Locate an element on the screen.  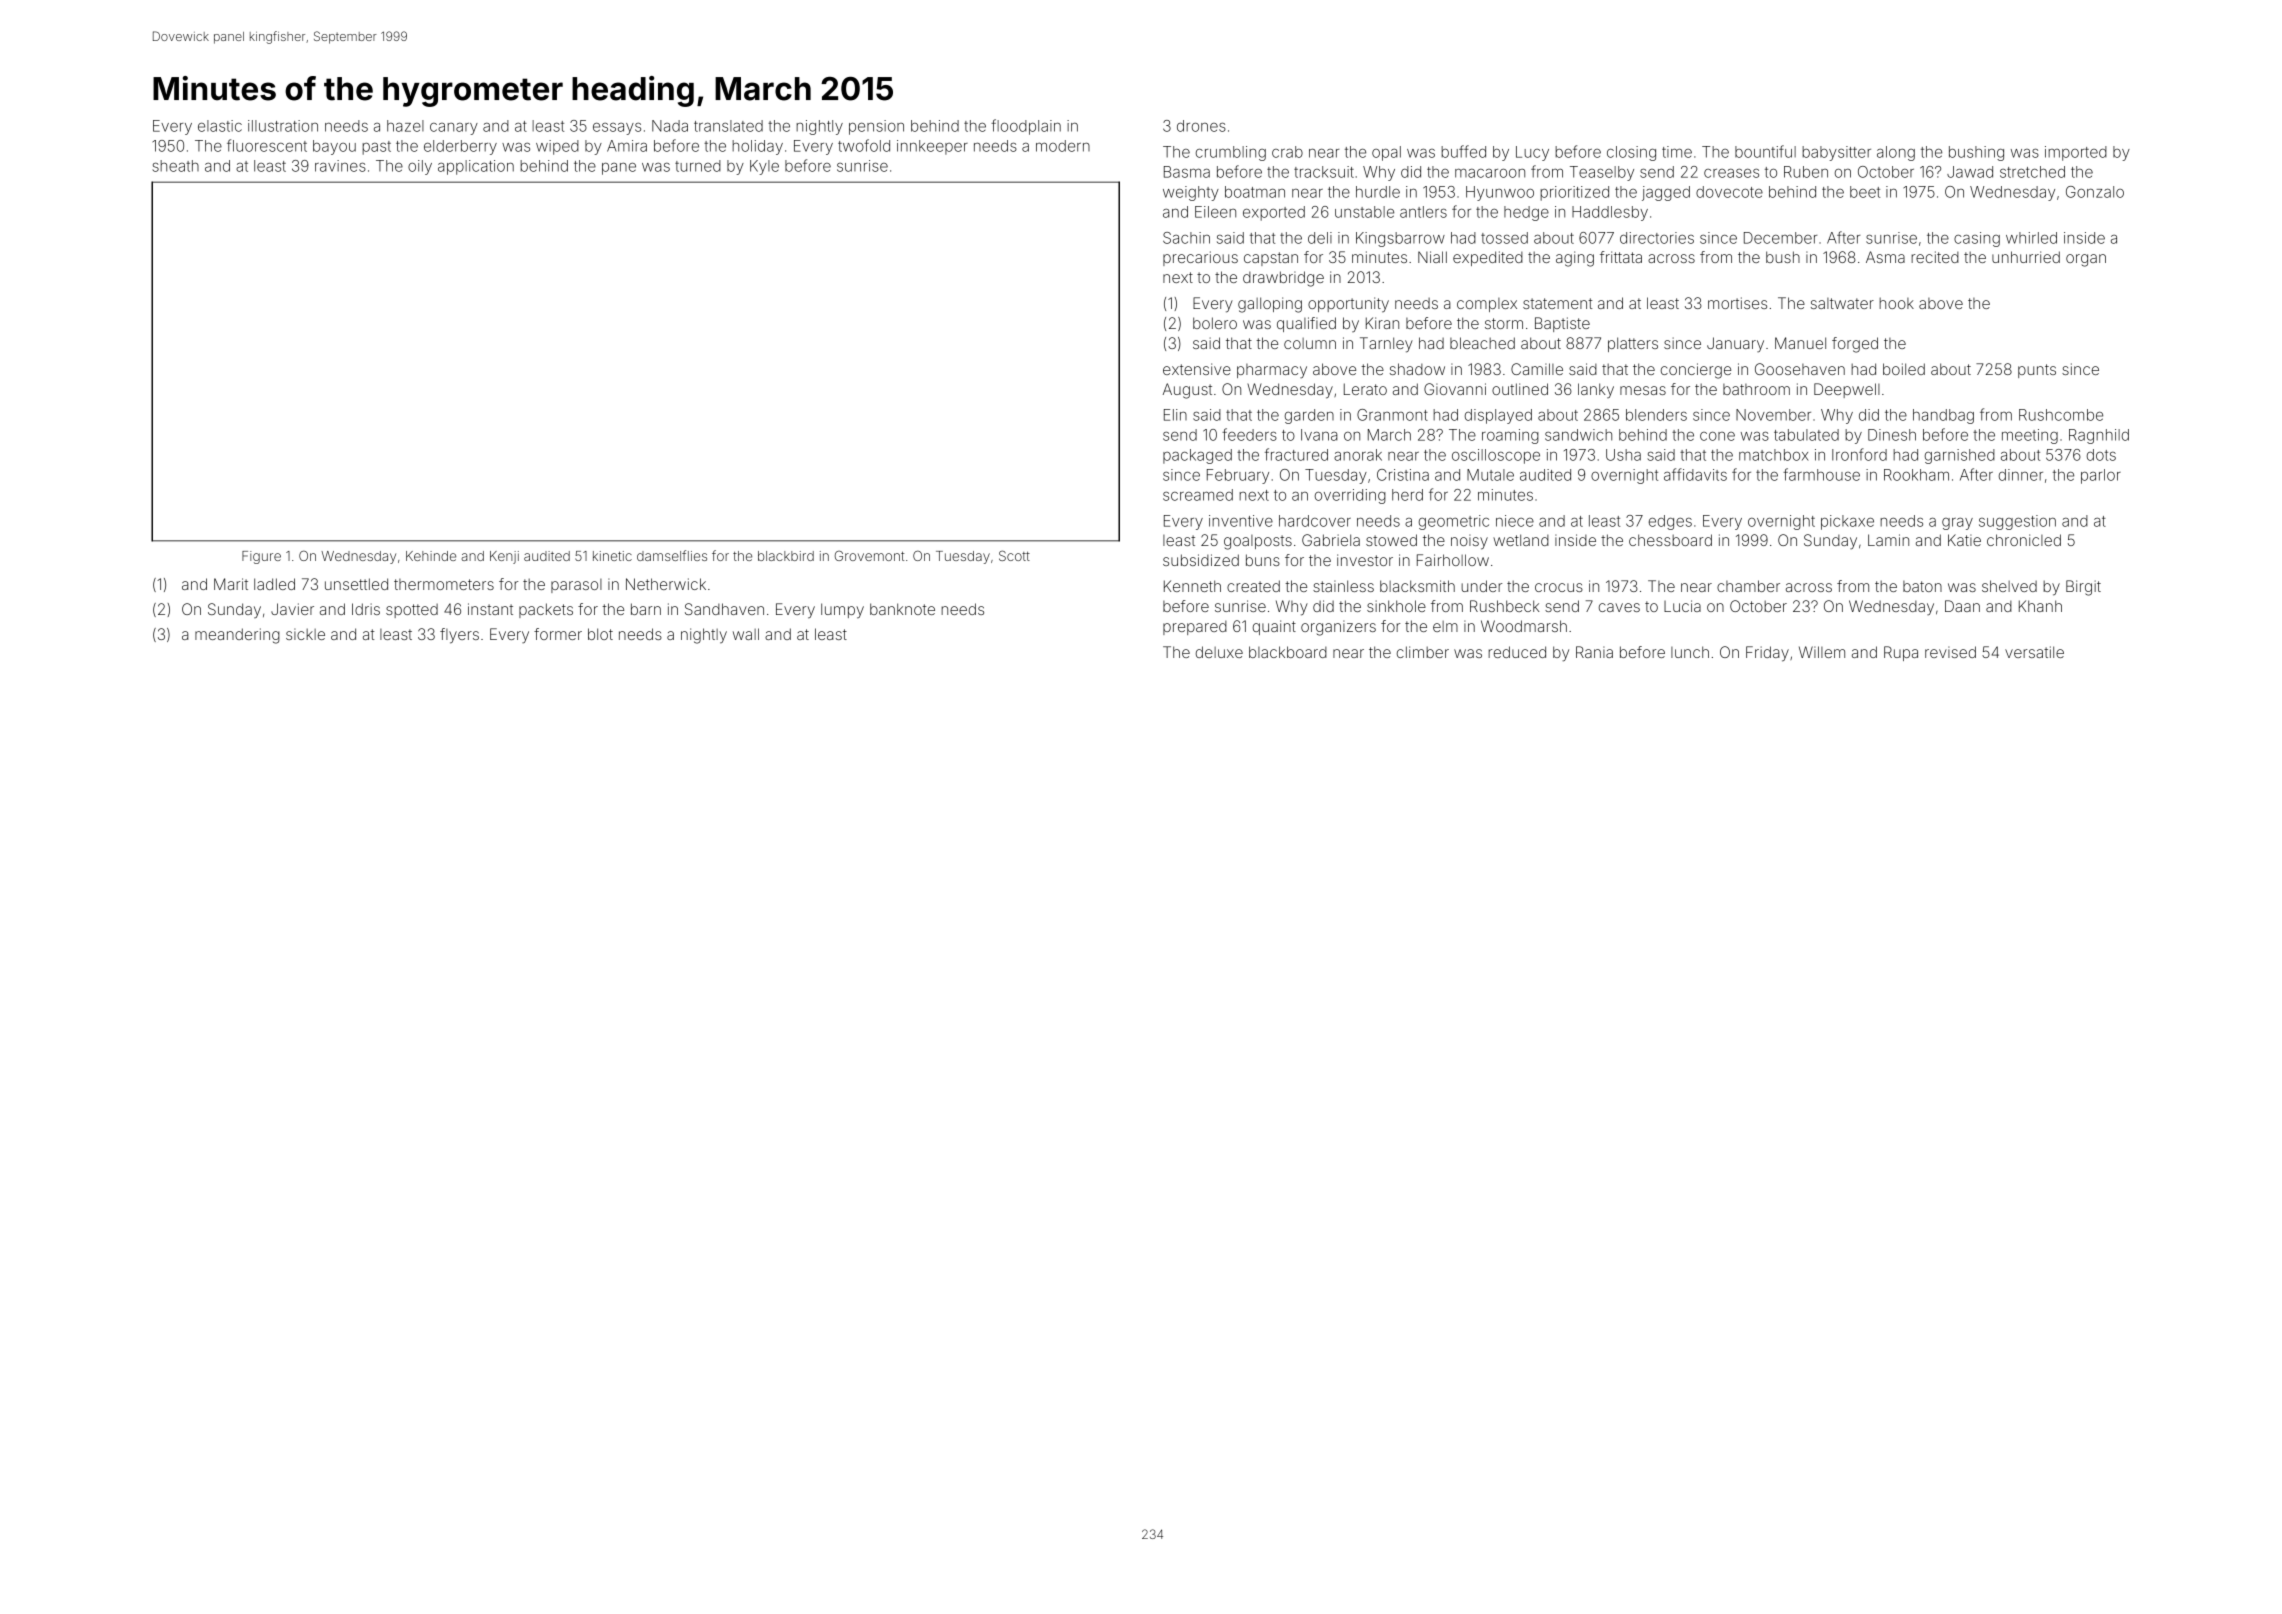
Figure is located at coordinates (261, 557).
